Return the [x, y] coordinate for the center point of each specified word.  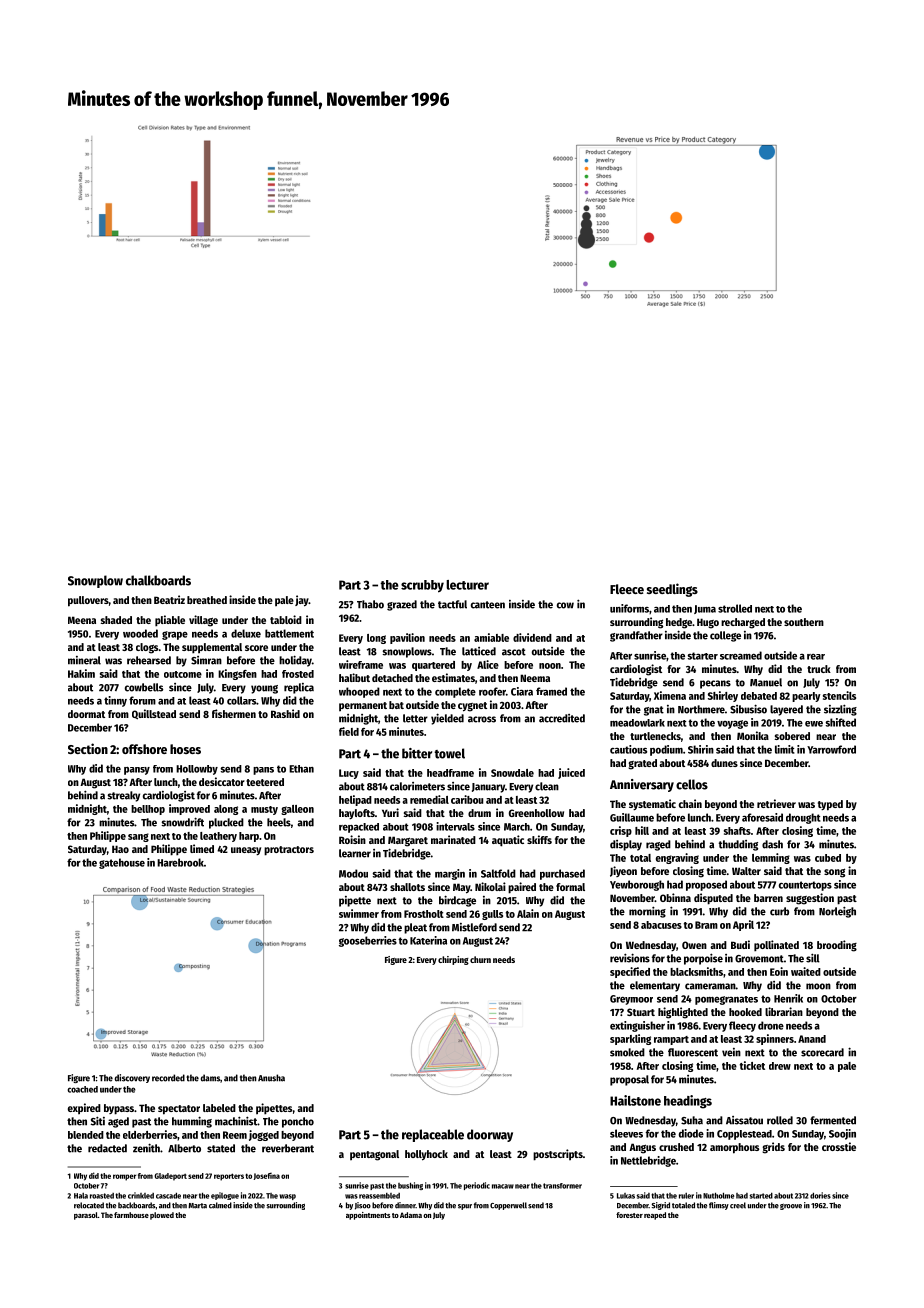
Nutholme [718, 1195]
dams [210, 1078]
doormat [86, 714]
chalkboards [158, 580]
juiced [571, 773]
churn [480, 959]
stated [221, 1148]
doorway [490, 1135]
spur [465, 1207]
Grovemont [759, 959]
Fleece [627, 589]
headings [688, 1102]
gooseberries [368, 941]
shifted [841, 722]
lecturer [467, 585]
